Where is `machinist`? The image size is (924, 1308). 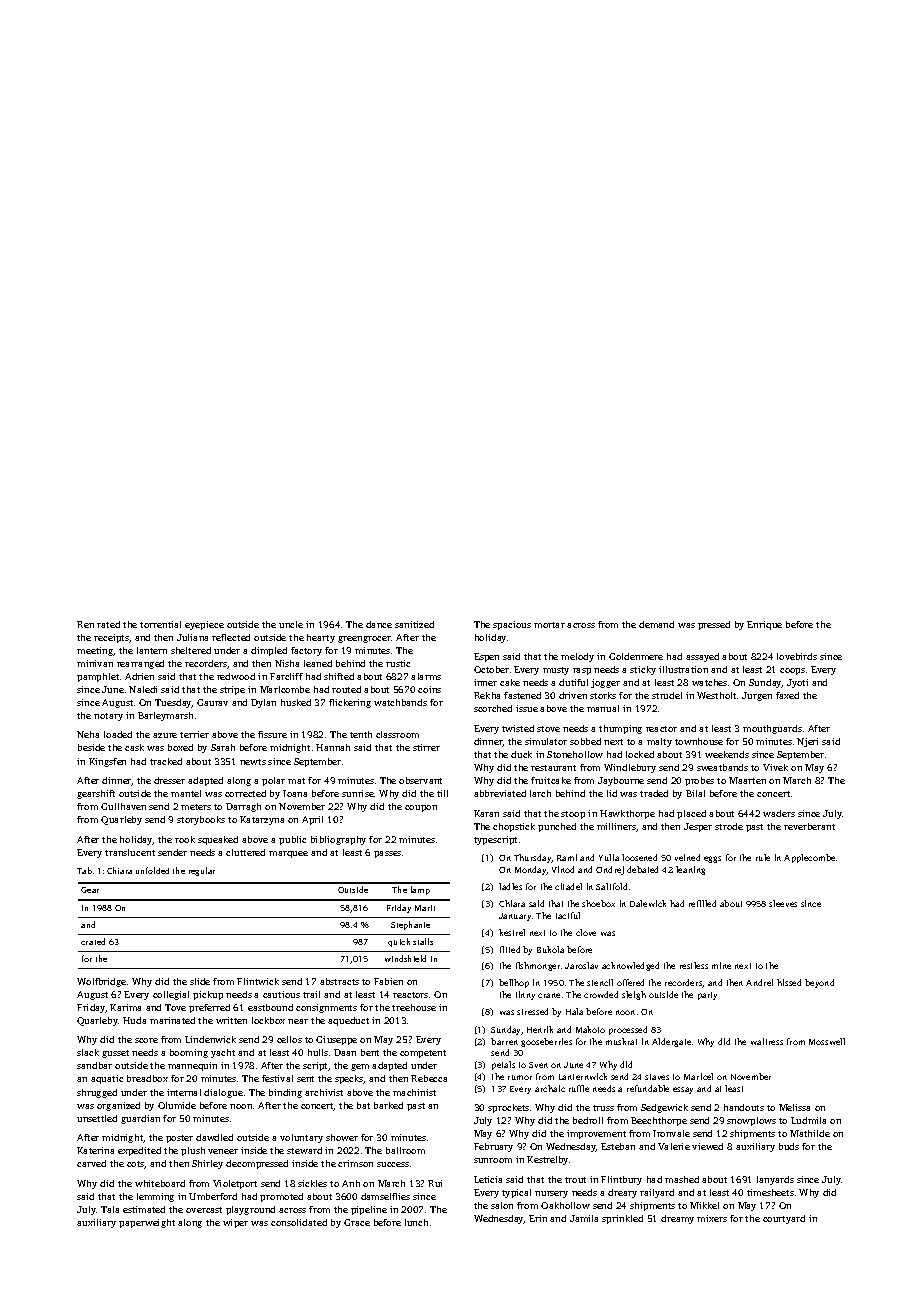 machinist is located at coordinates (414, 1092).
